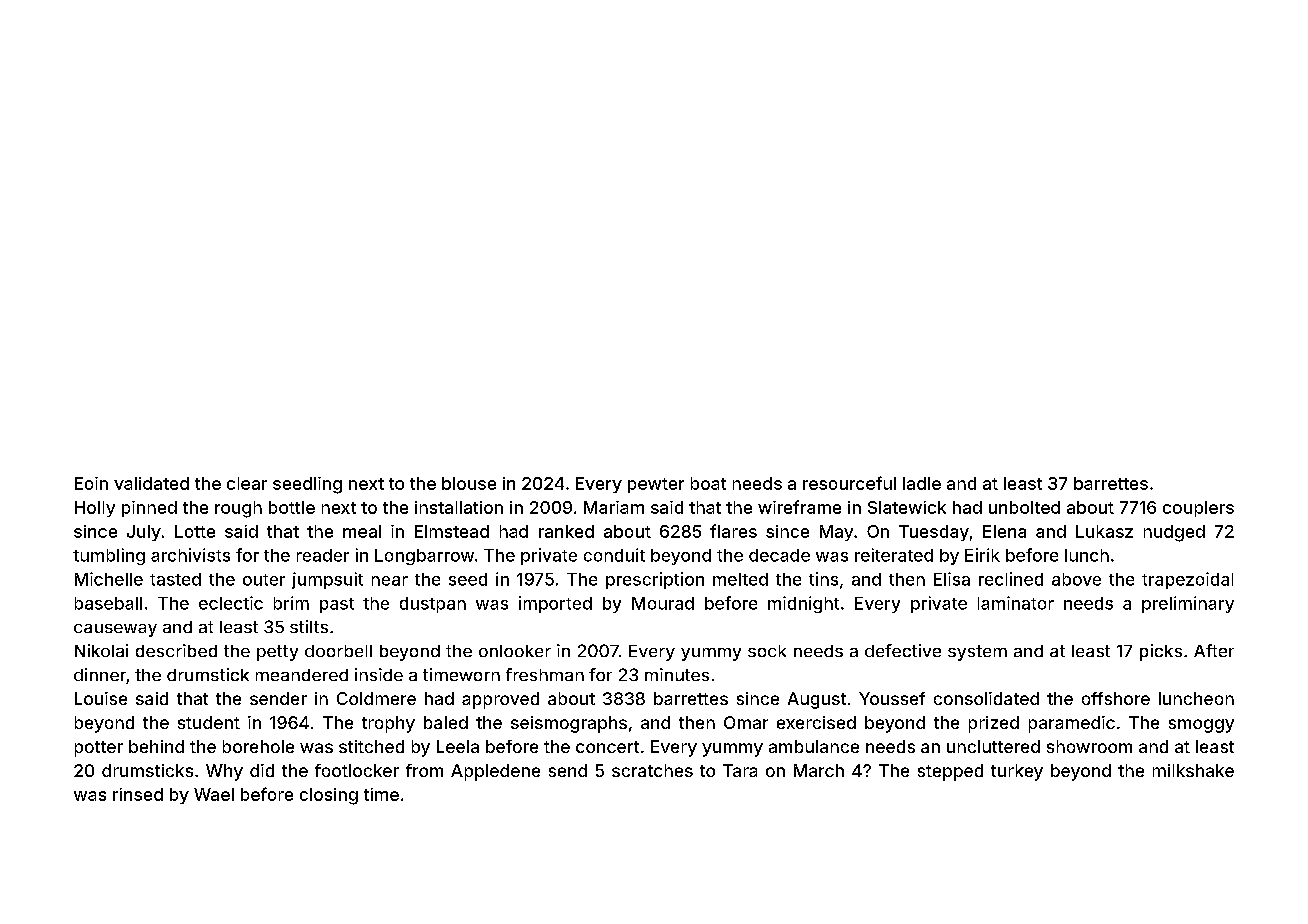 This screenshot has height=924, width=1308. I want to click on flares, so click(733, 531).
